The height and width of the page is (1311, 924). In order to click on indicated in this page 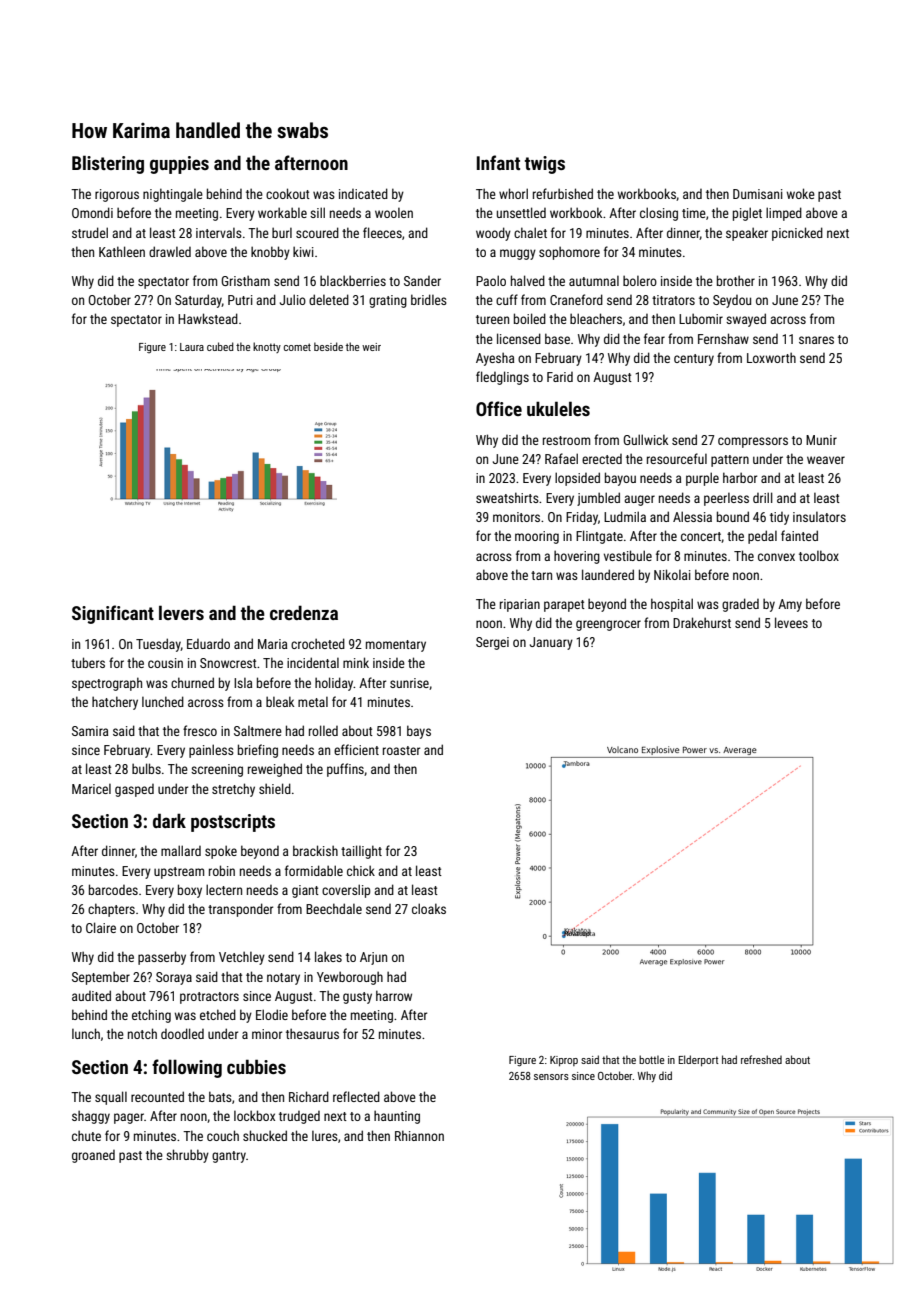, I will do `click(363, 193)`.
